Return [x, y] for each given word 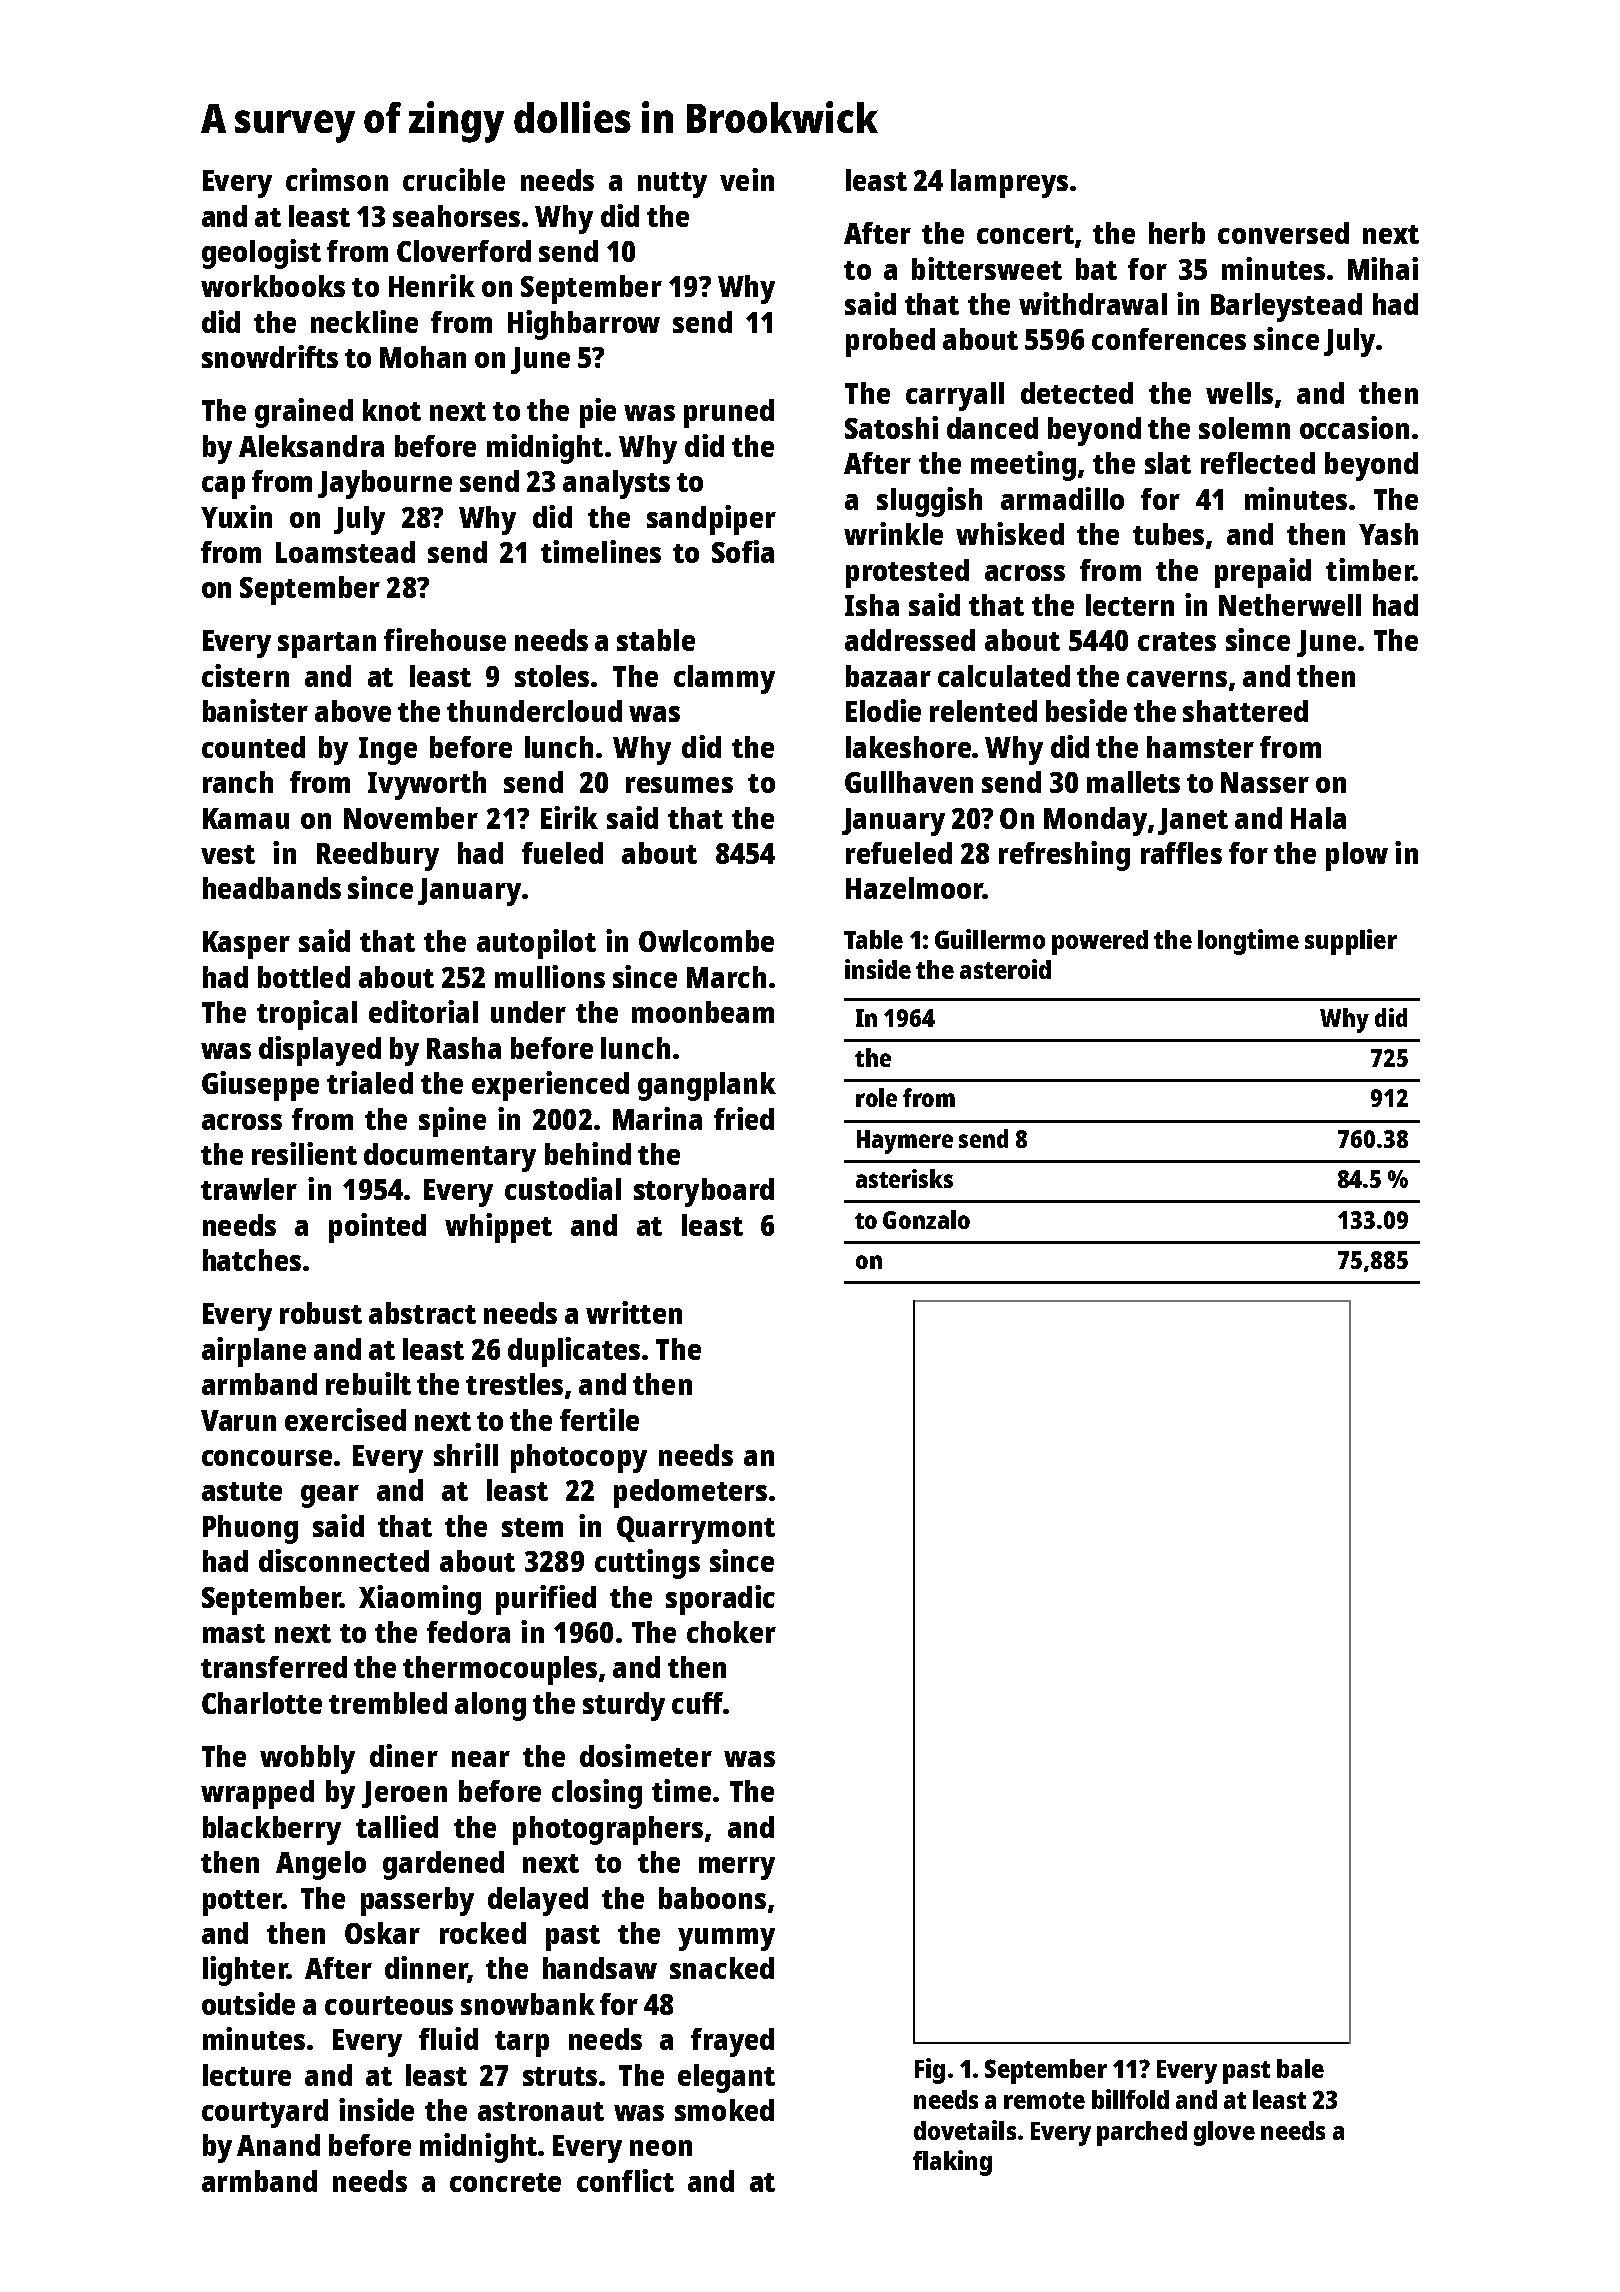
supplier [1351, 942]
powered [1100, 942]
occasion [1354, 427]
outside [248, 2003]
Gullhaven [909, 782]
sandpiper [711, 520]
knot [392, 410]
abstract [422, 1313]
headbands [272, 888]
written [634, 1312]
